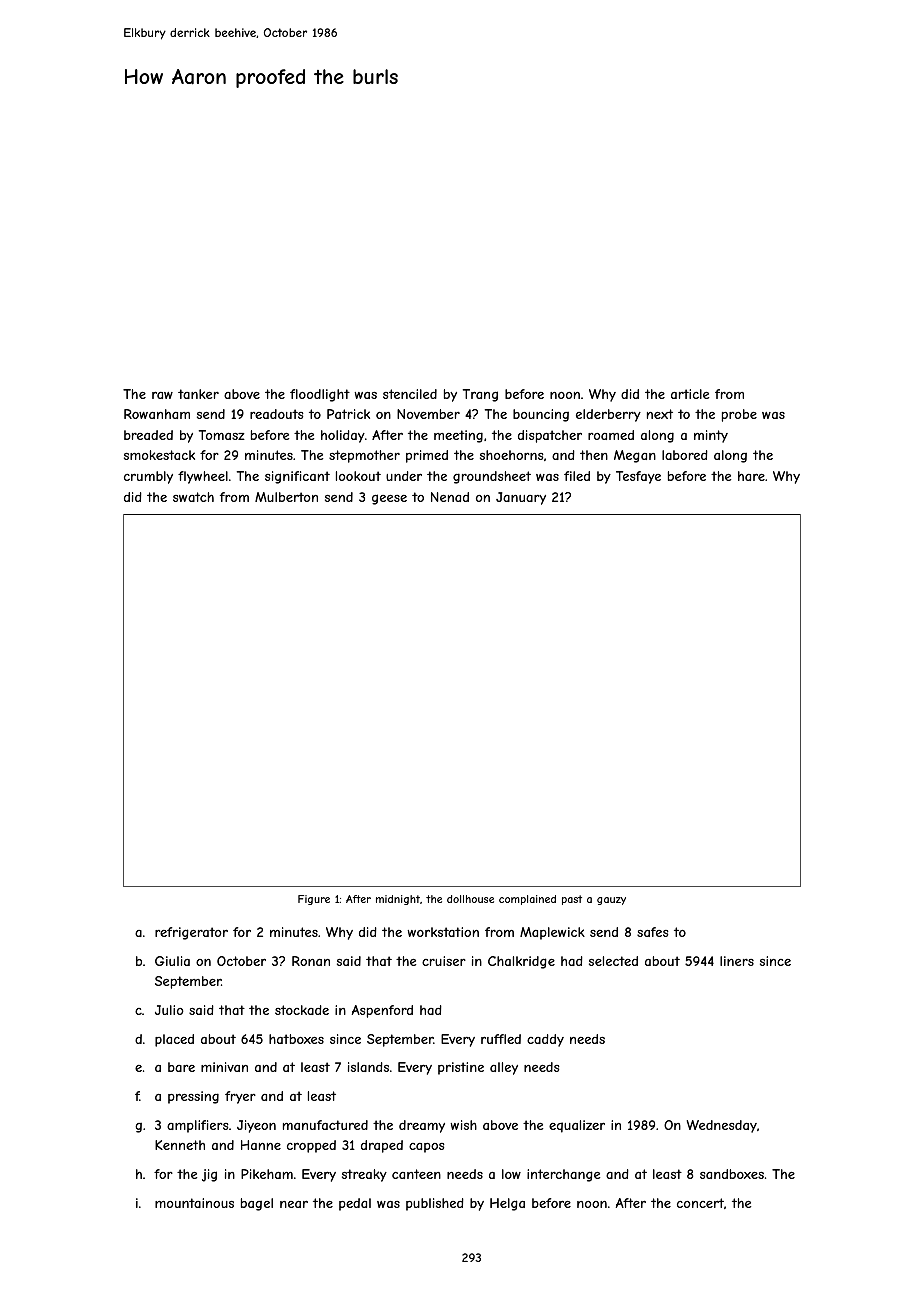  I want to click on floodlight, so click(320, 395).
